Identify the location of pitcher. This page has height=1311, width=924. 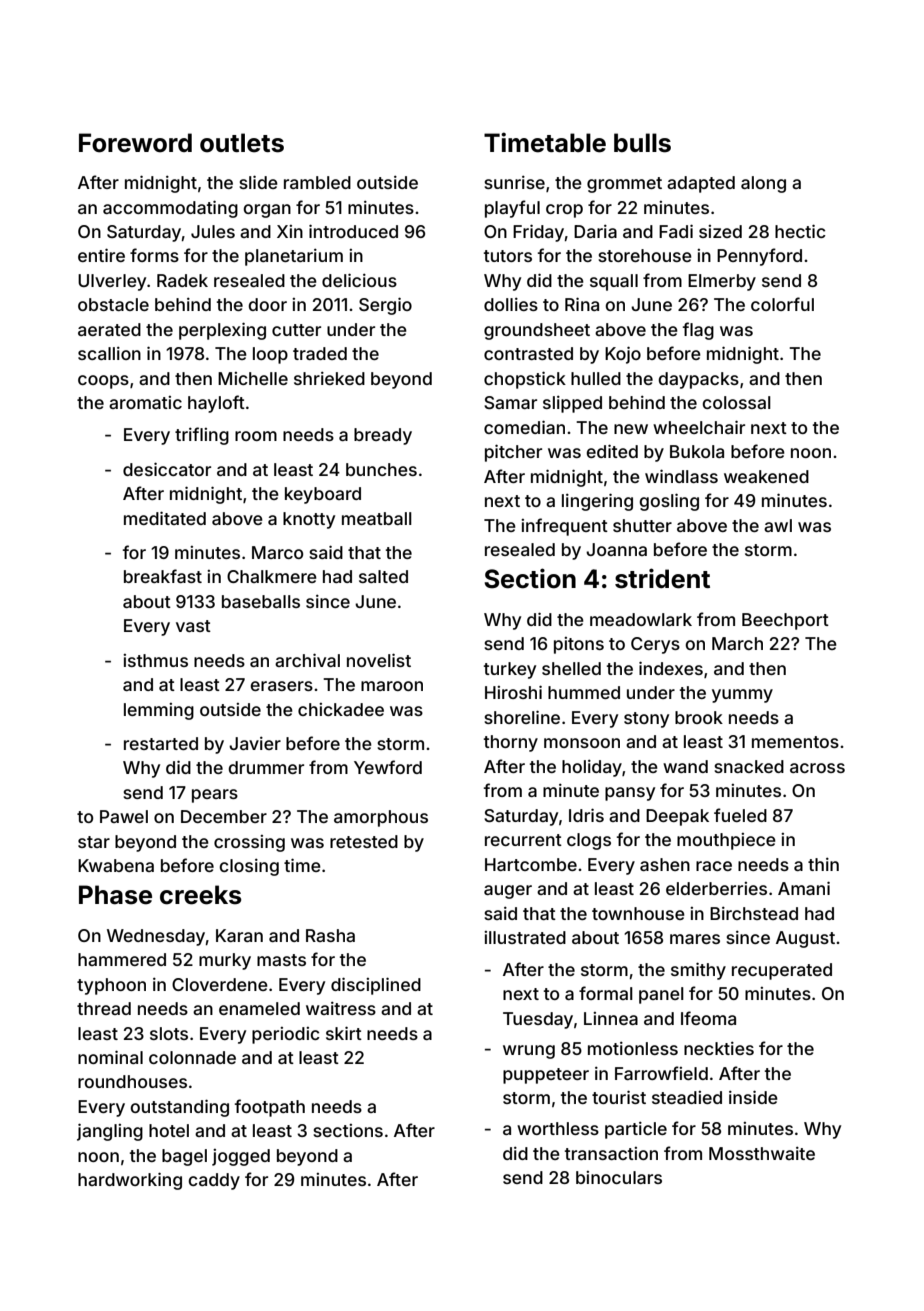
(513, 453).
